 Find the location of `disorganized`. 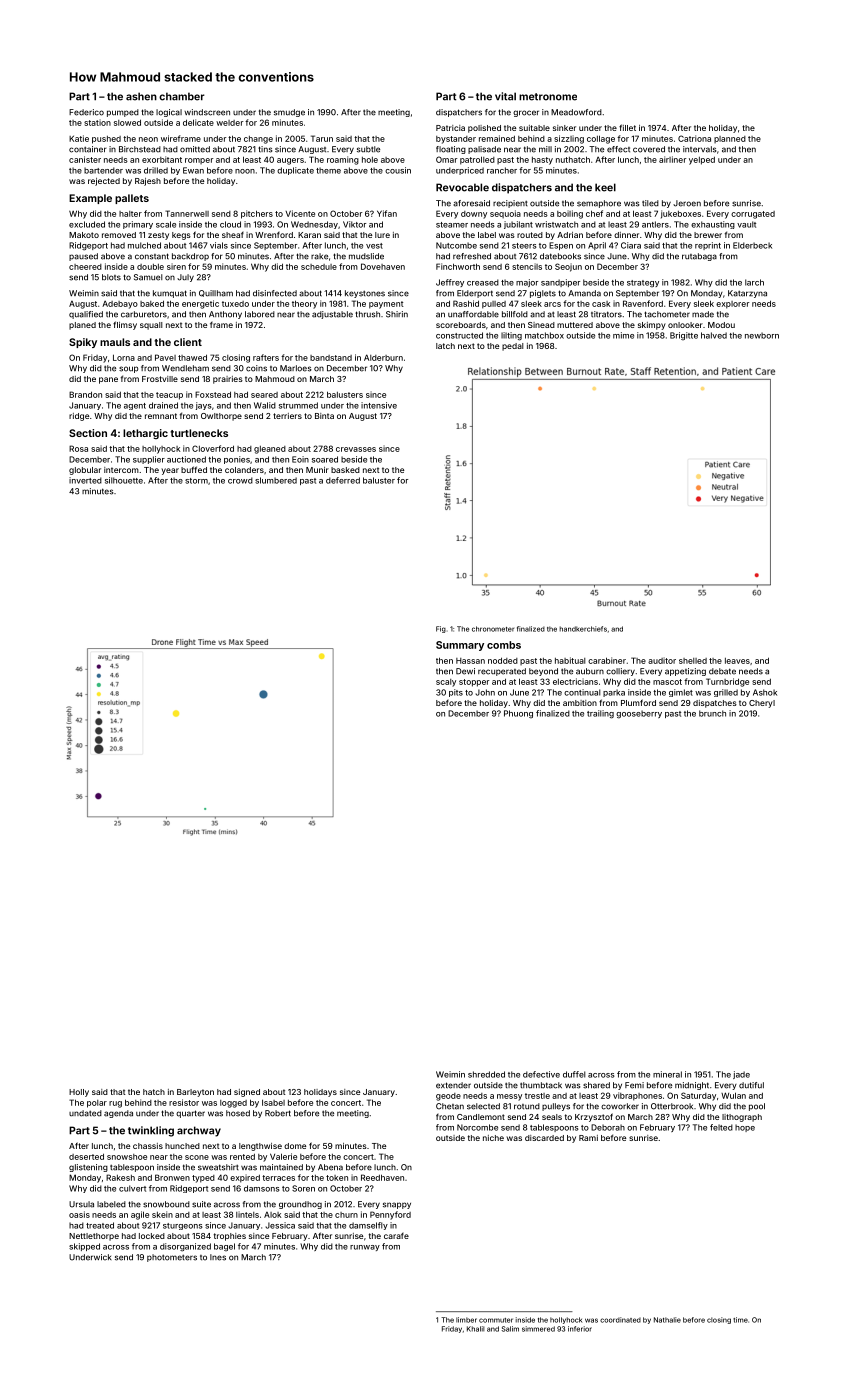

disorganized is located at coordinates (185, 1247).
